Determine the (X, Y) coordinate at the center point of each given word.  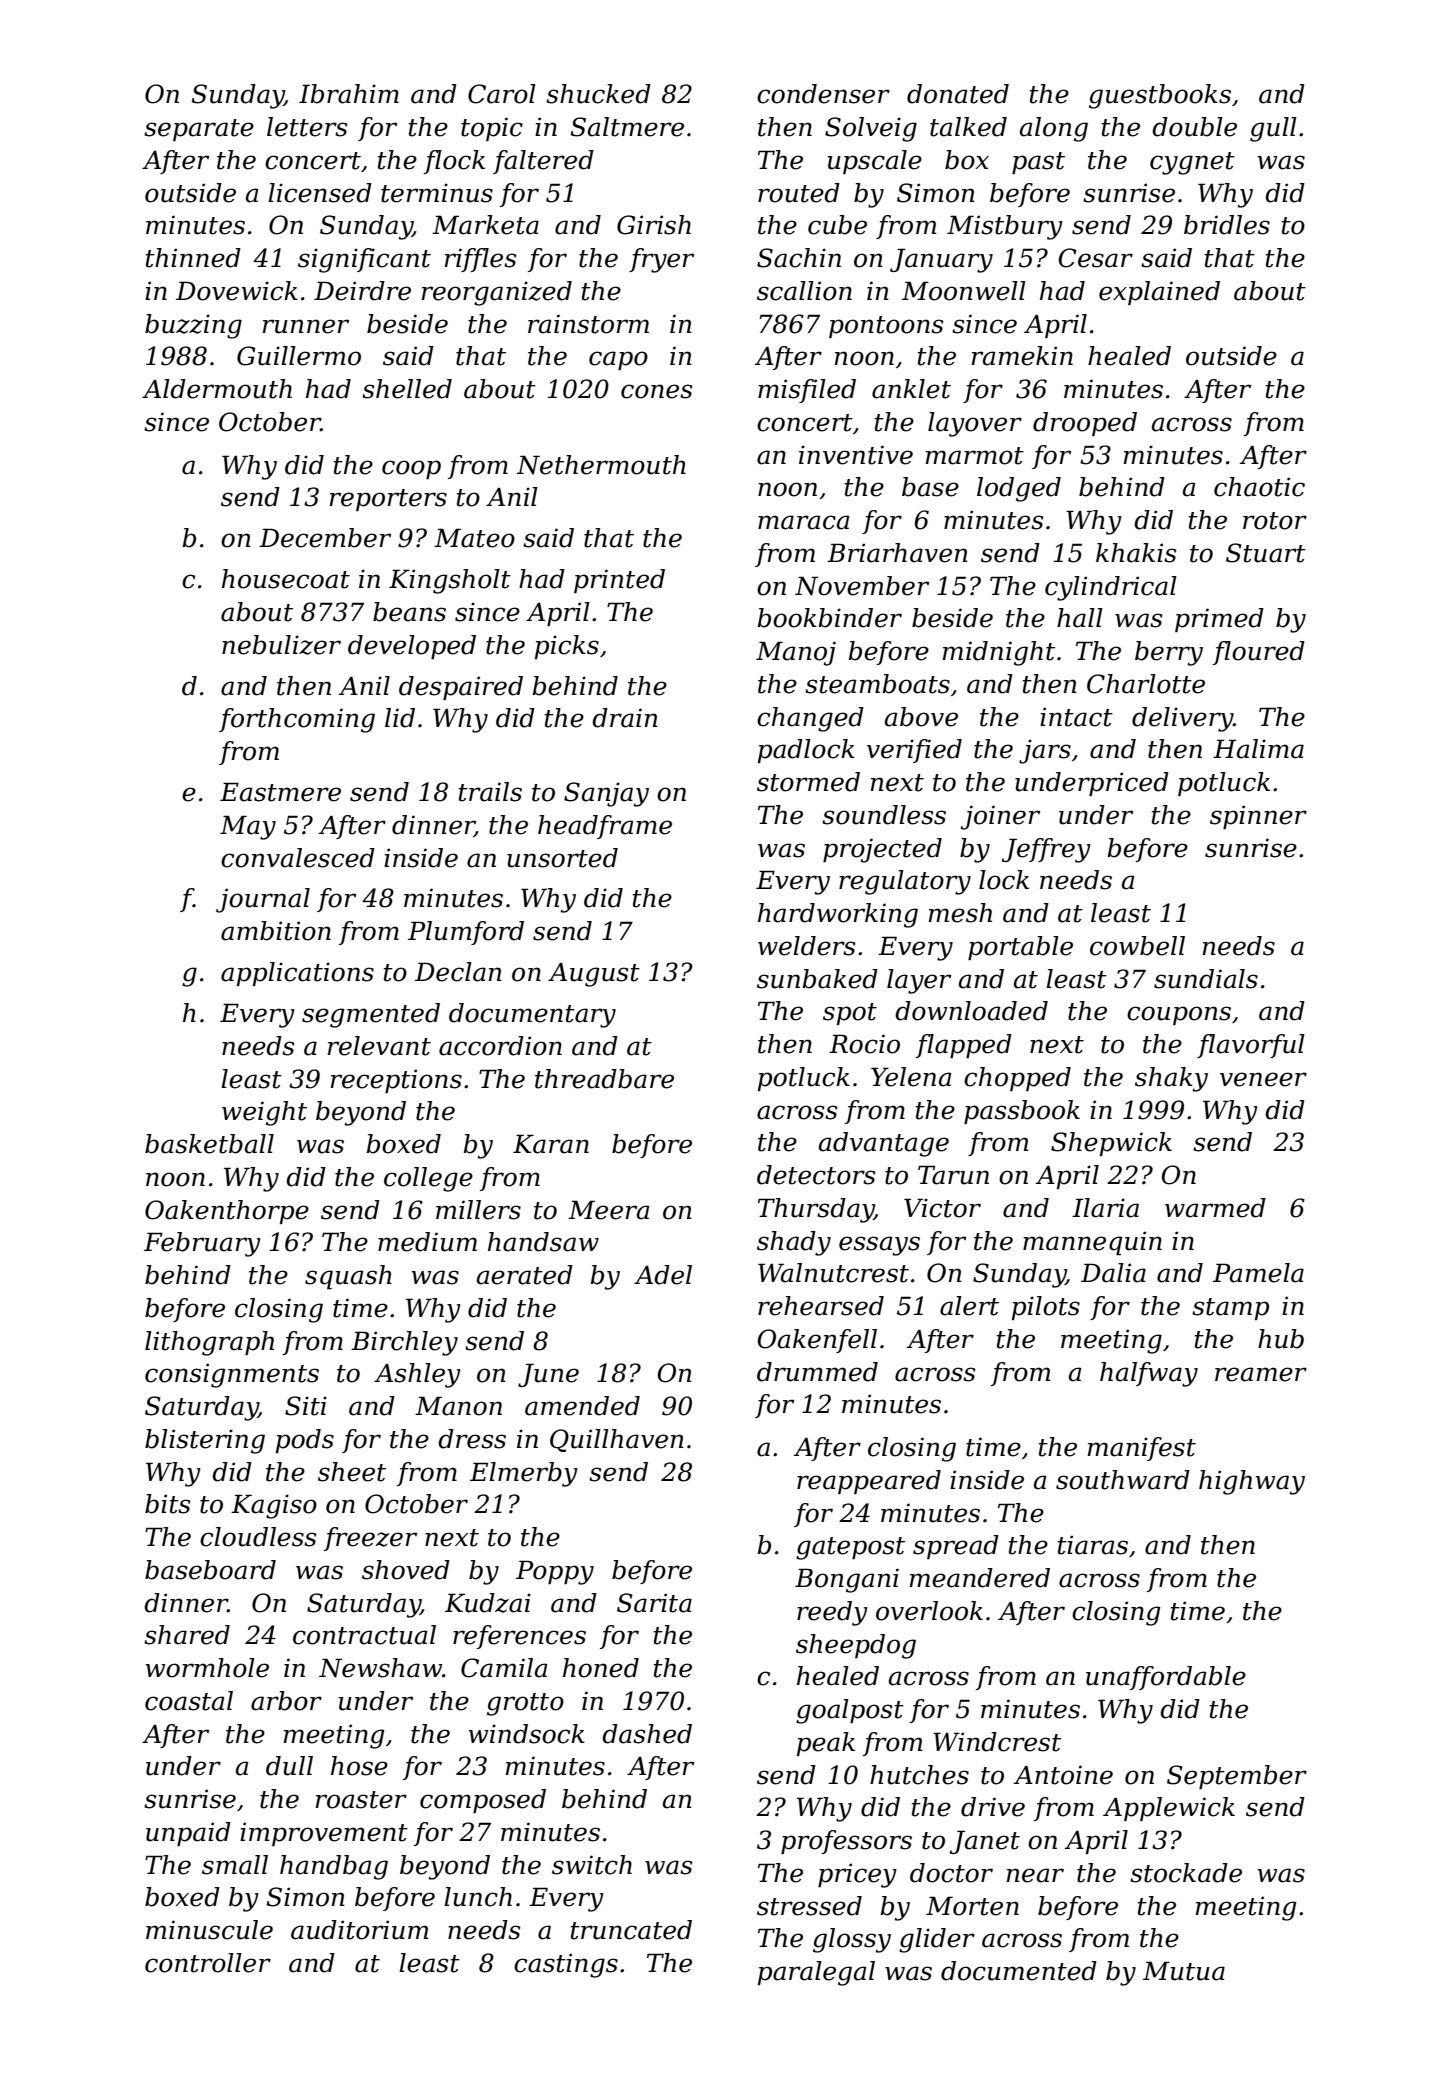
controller (208, 1963)
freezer (370, 1539)
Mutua (1184, 1971)
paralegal (816, 1973)
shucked (598, 94)
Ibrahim (349, 94)
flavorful (1251, 1046)
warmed (1215, 1208)
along (1054, 129)
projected (882, 850)
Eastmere (280, 792)
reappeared (869, 1482)
